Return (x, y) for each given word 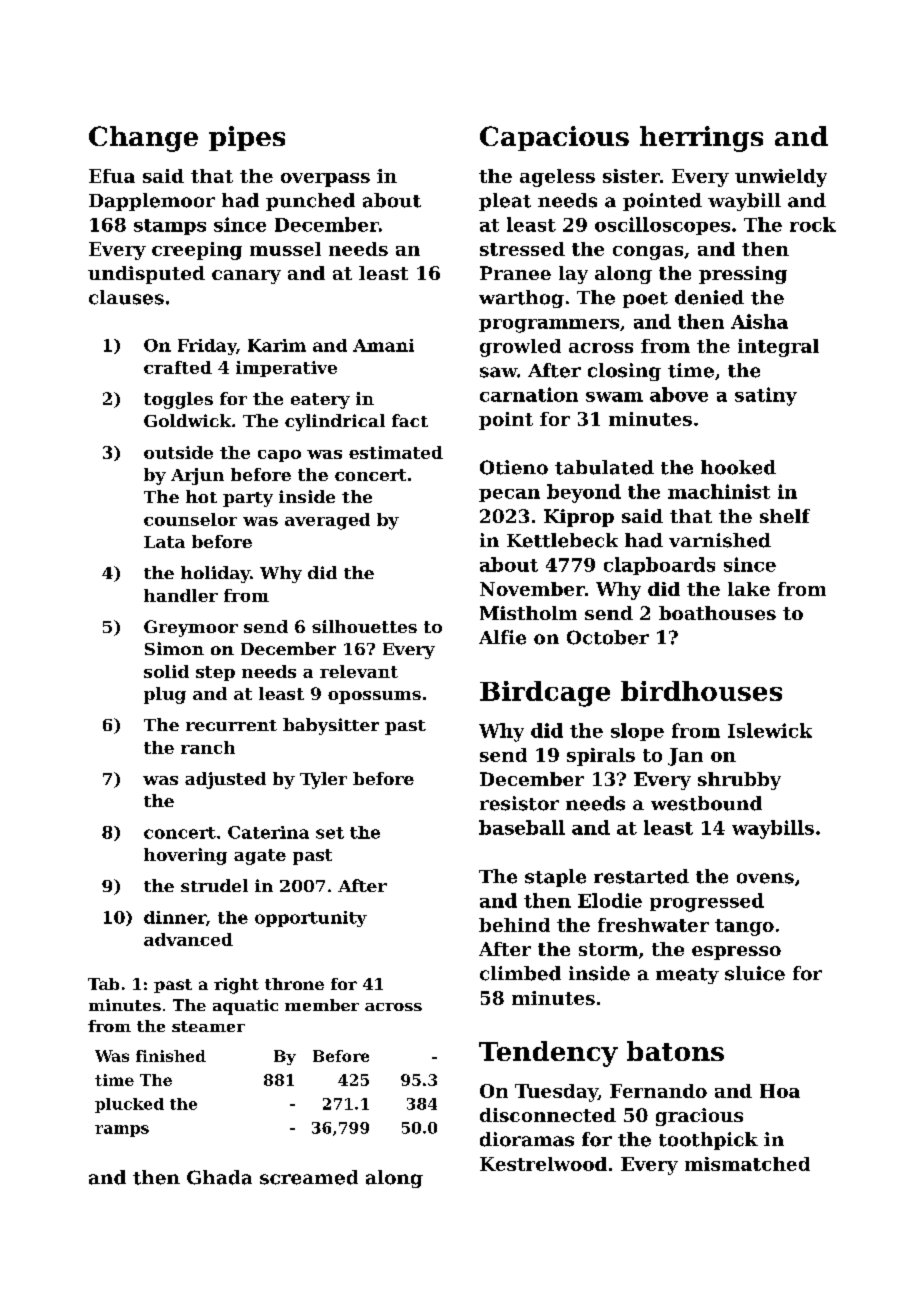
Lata (164, 542)
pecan (509, 495)
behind (514, 925)
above (679, 394)
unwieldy (781, 178)
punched (310, 202)
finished (171, 1056)
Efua (112, 176)
